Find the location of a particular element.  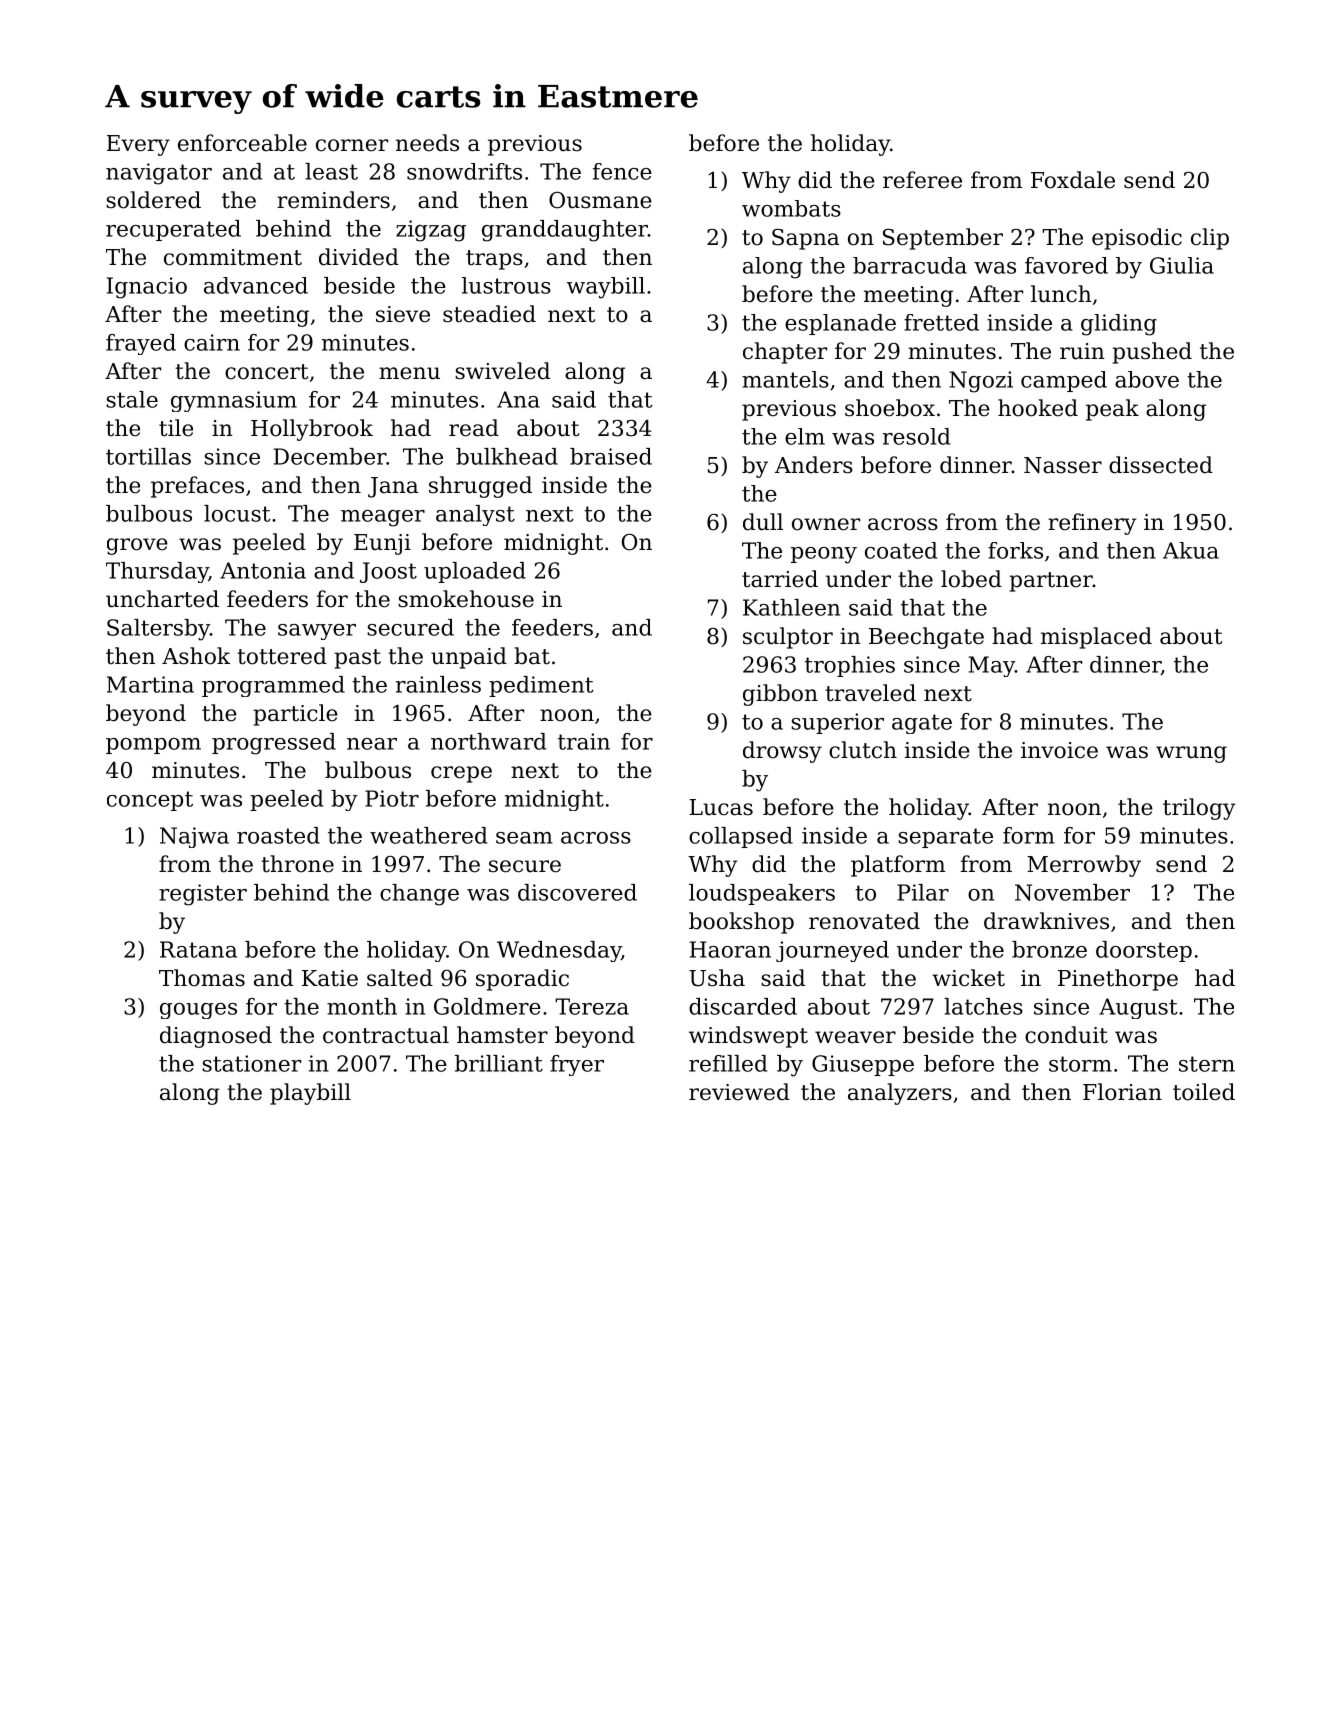

wrung is located at coordinates (1191, 754).
